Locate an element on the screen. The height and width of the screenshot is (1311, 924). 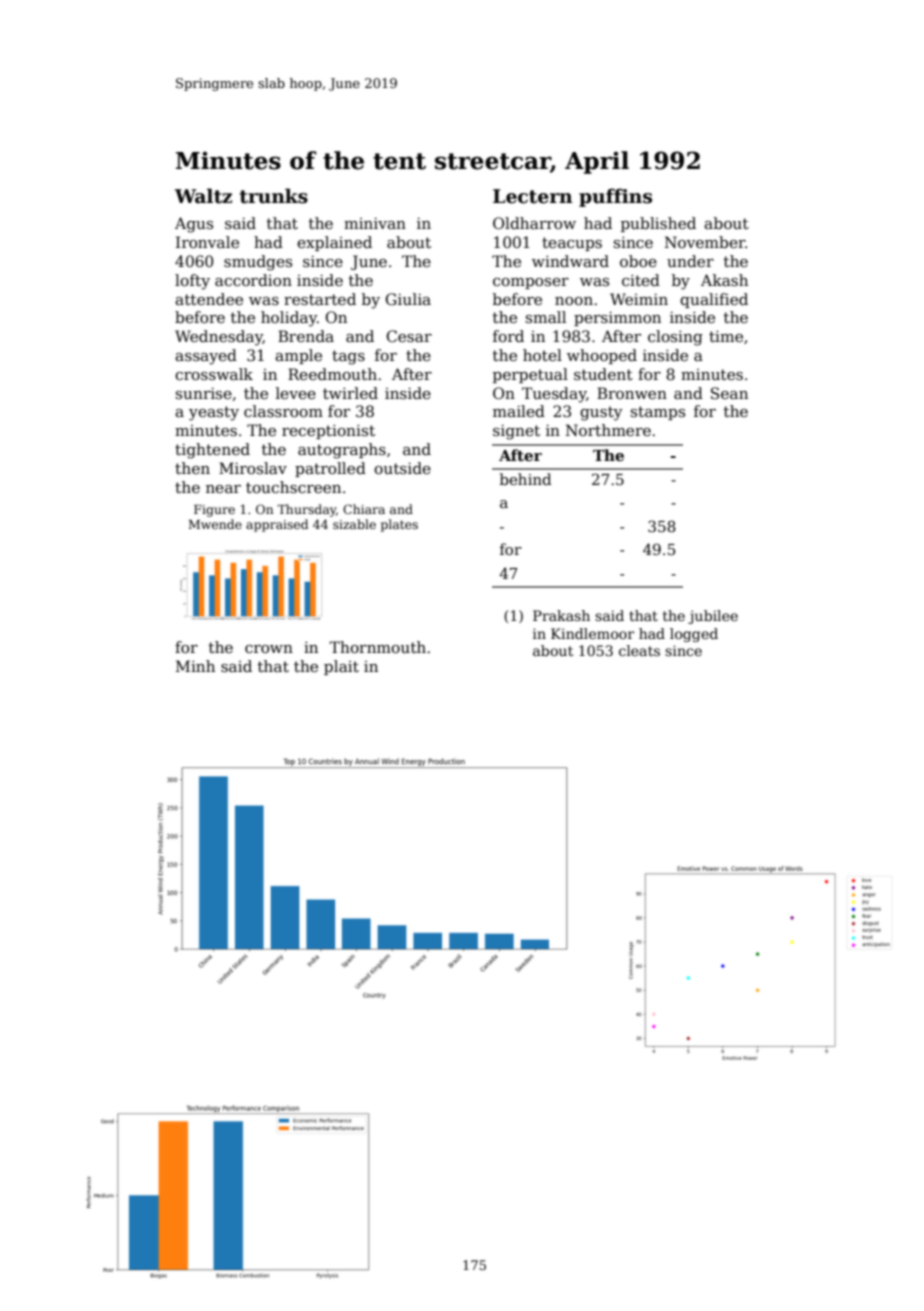
Cesar is located at coordinates (409, 336).
